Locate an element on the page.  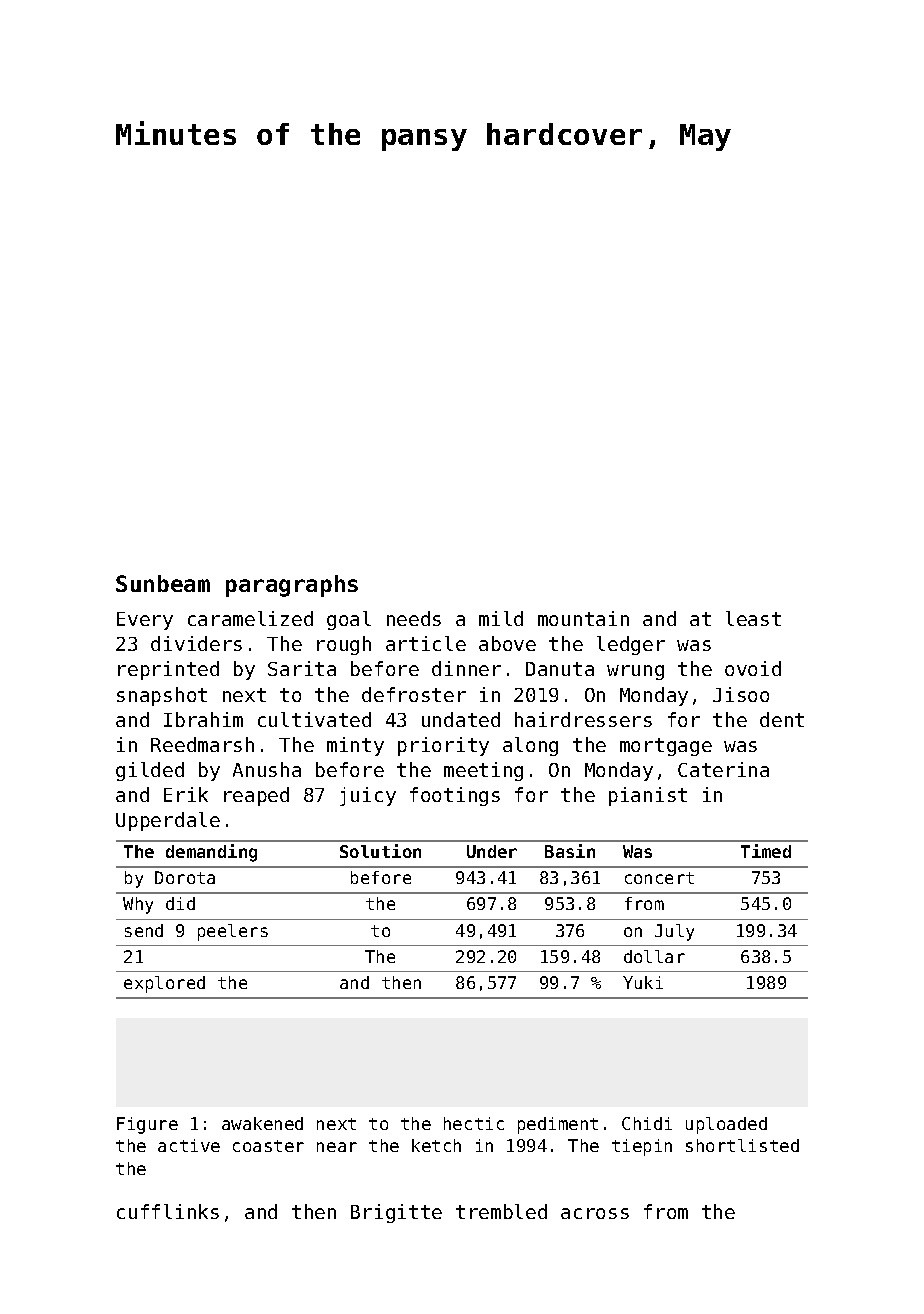
dividers is located at coordinates (196, 643).
